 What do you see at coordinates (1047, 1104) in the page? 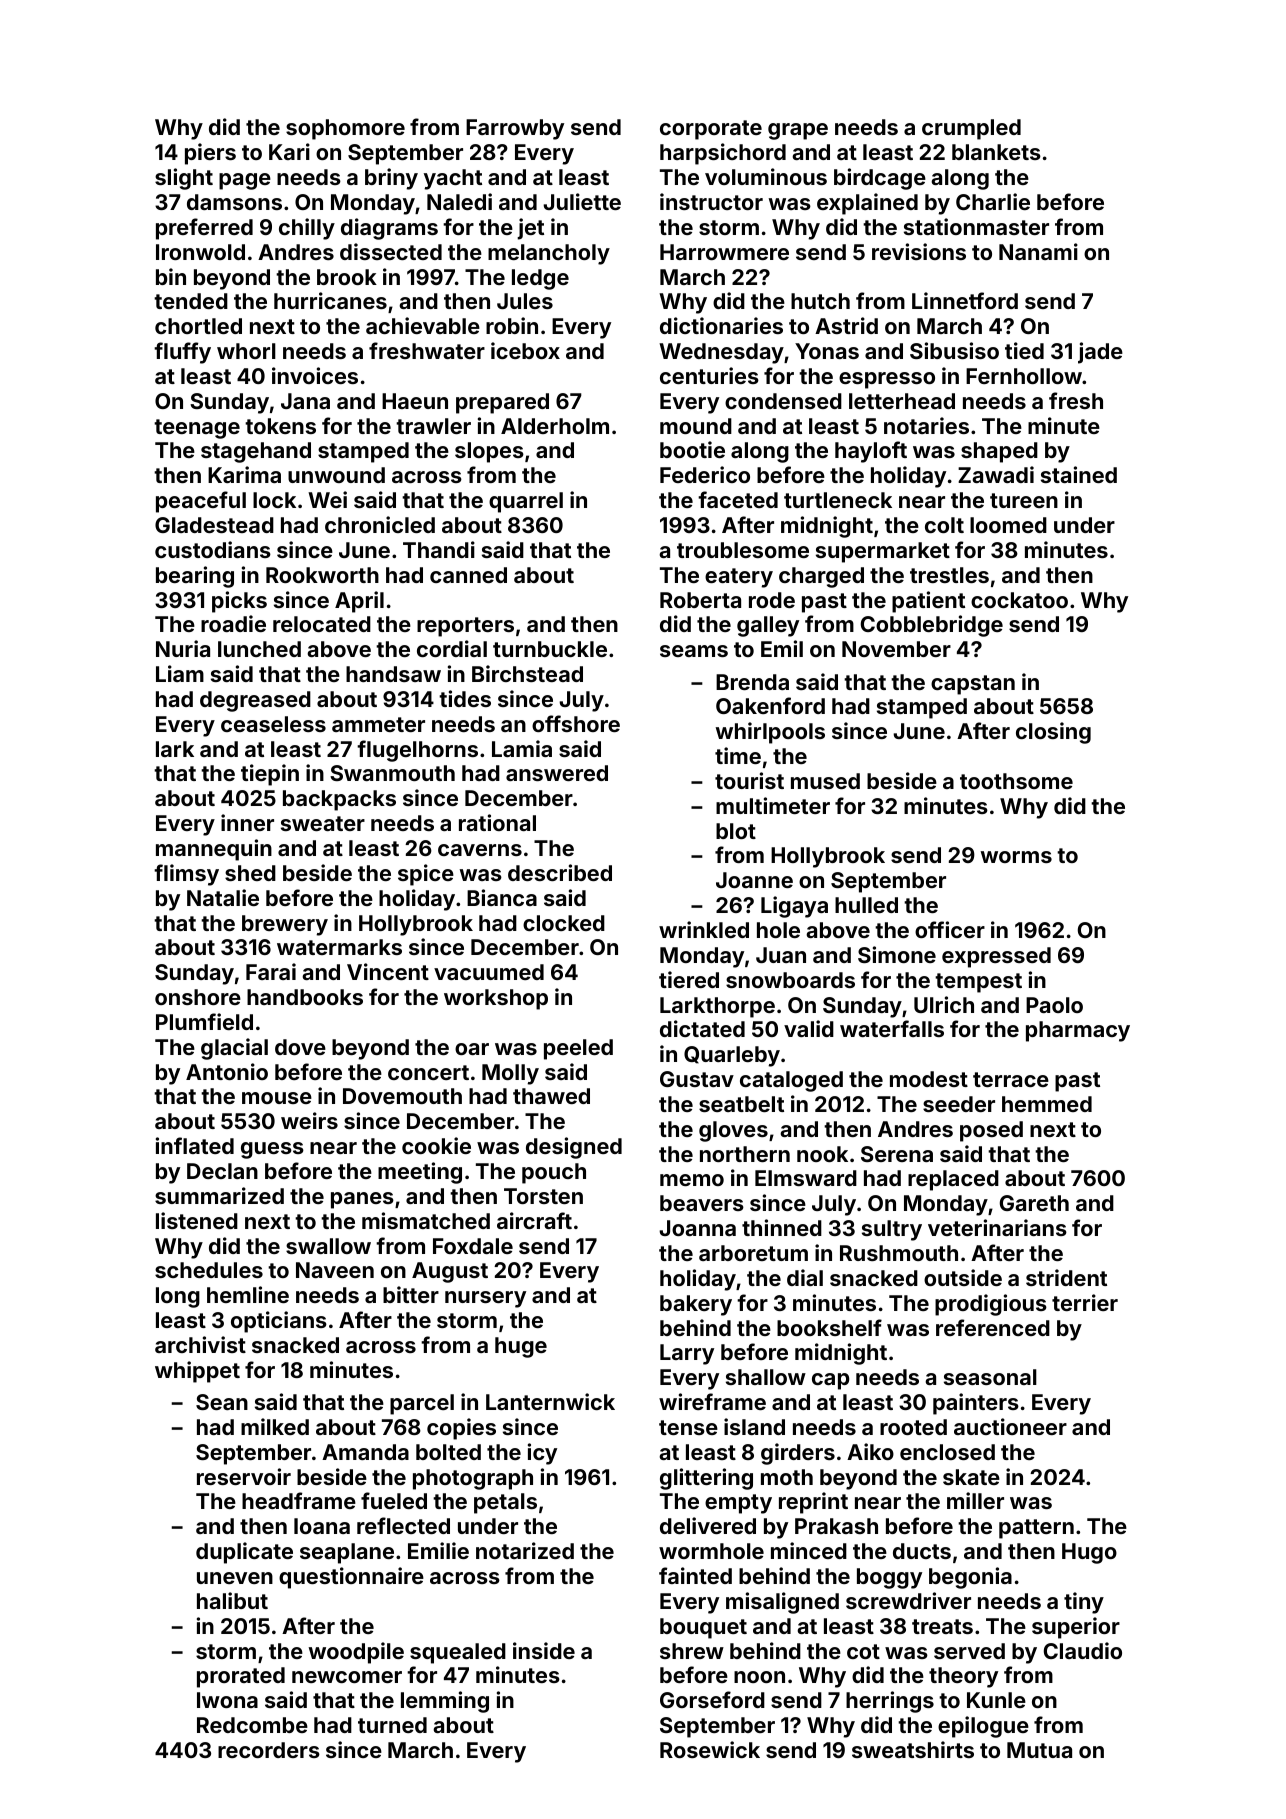
I see `hemmed` at bounding box center [1047, 1104].
